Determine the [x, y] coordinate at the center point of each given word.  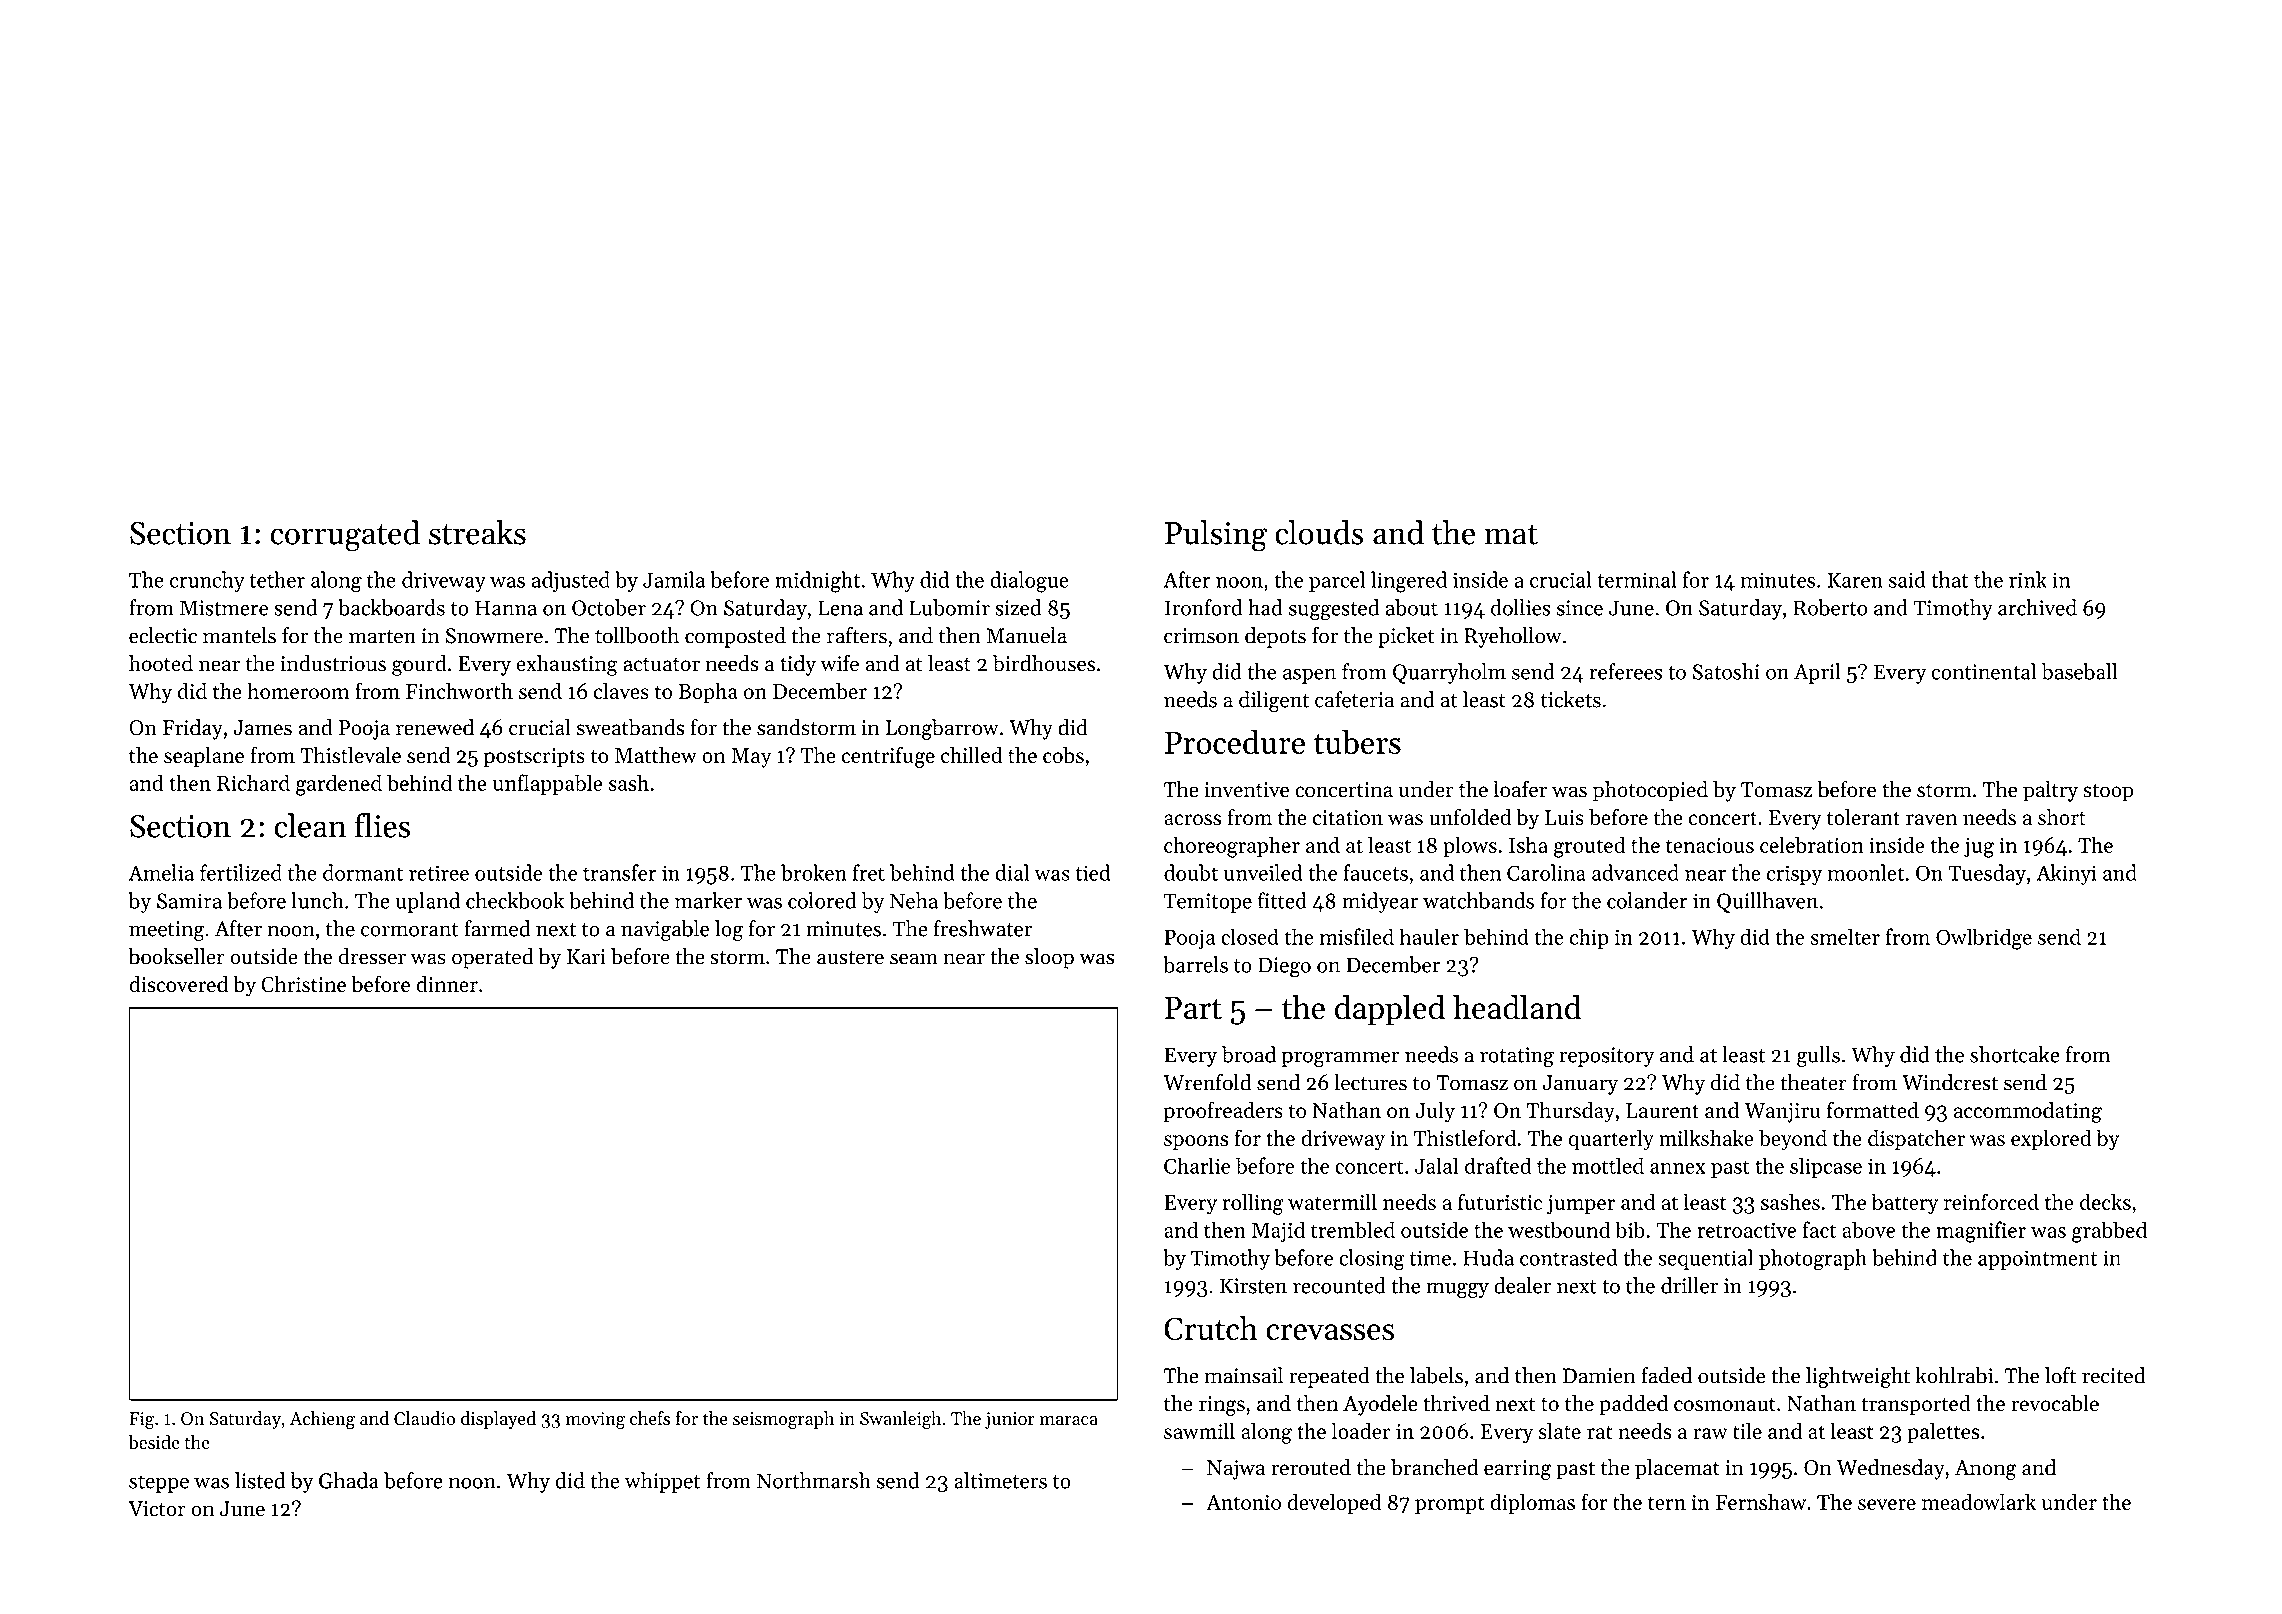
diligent [1274, 701]
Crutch [1211, 1328]
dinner [447, 984]
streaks [477, 532]
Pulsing [1216, 536]
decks [2105, 1201]
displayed [498, 1420]
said [1907, 579]
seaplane [204, 757]
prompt [1449, 1505]
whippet [662, 1482]
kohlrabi [1954, 1375]
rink [2028, 579]
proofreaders [1223, 1112]
